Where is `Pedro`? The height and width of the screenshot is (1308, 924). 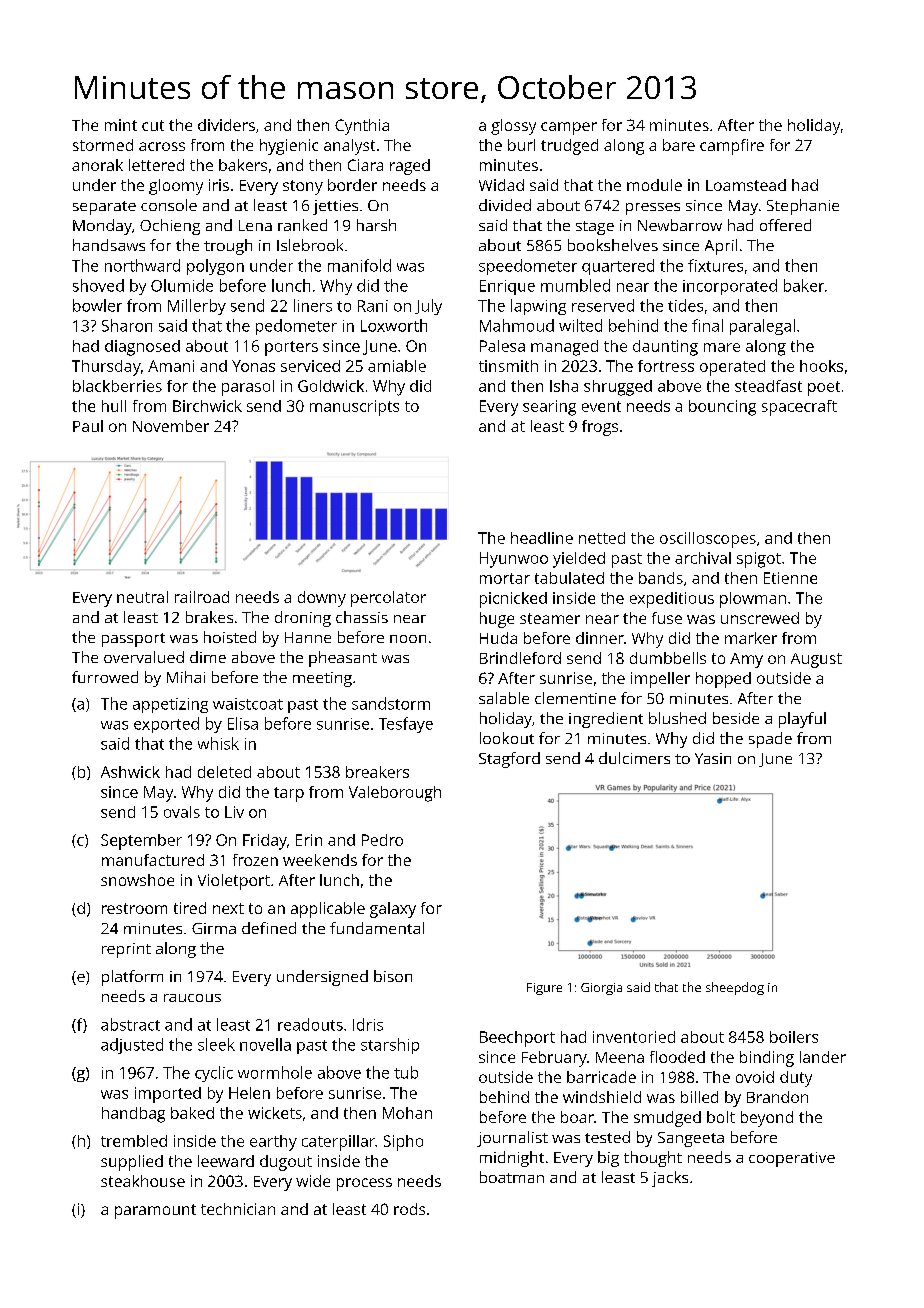
Pedro is located at coordinates (382, 840).
